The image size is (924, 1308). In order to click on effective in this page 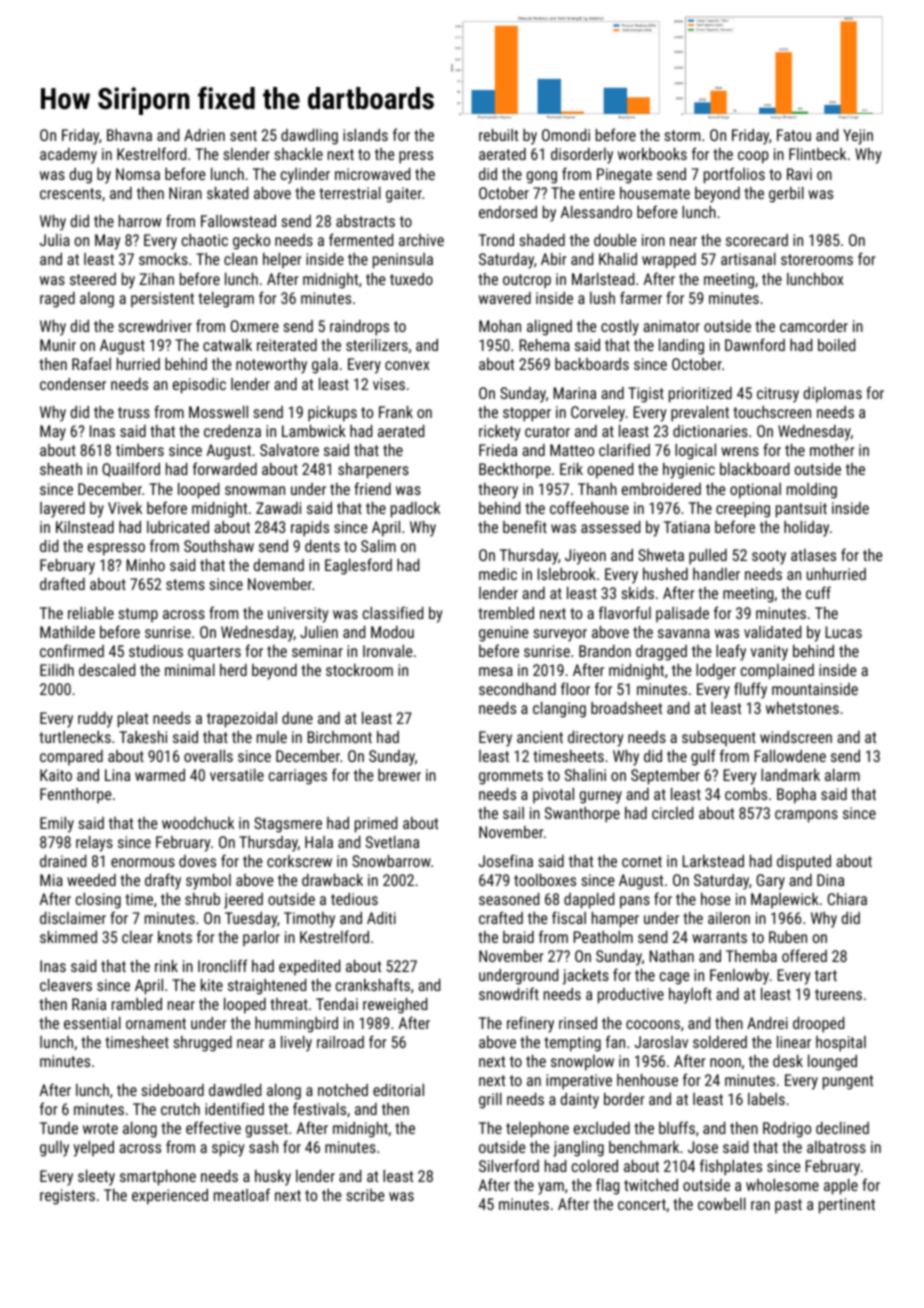, I will do `click(213, 1127)`.
